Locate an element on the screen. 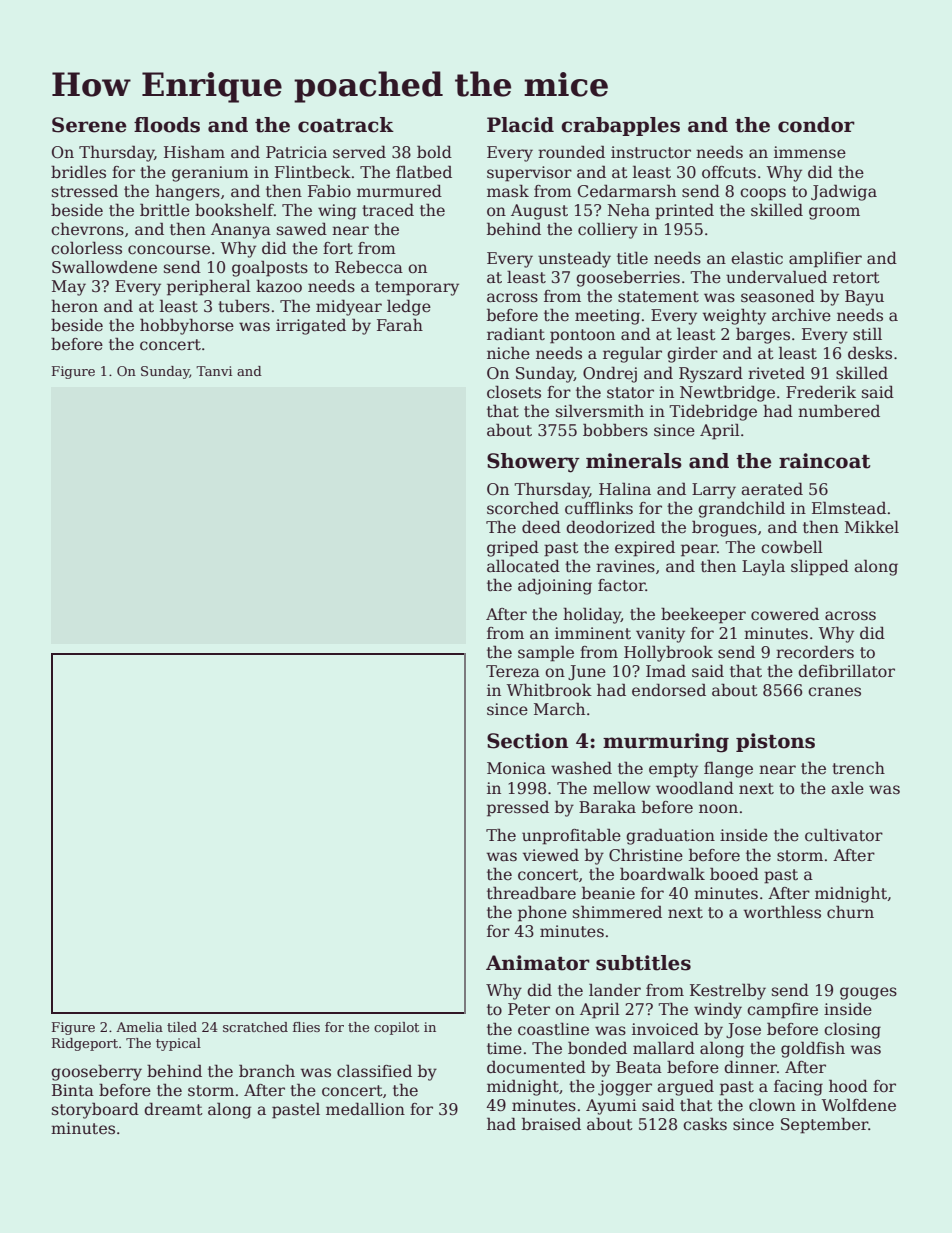 The height and width of the screenshot is (1233, 952). Monica is located at coordinates (516, 768).
